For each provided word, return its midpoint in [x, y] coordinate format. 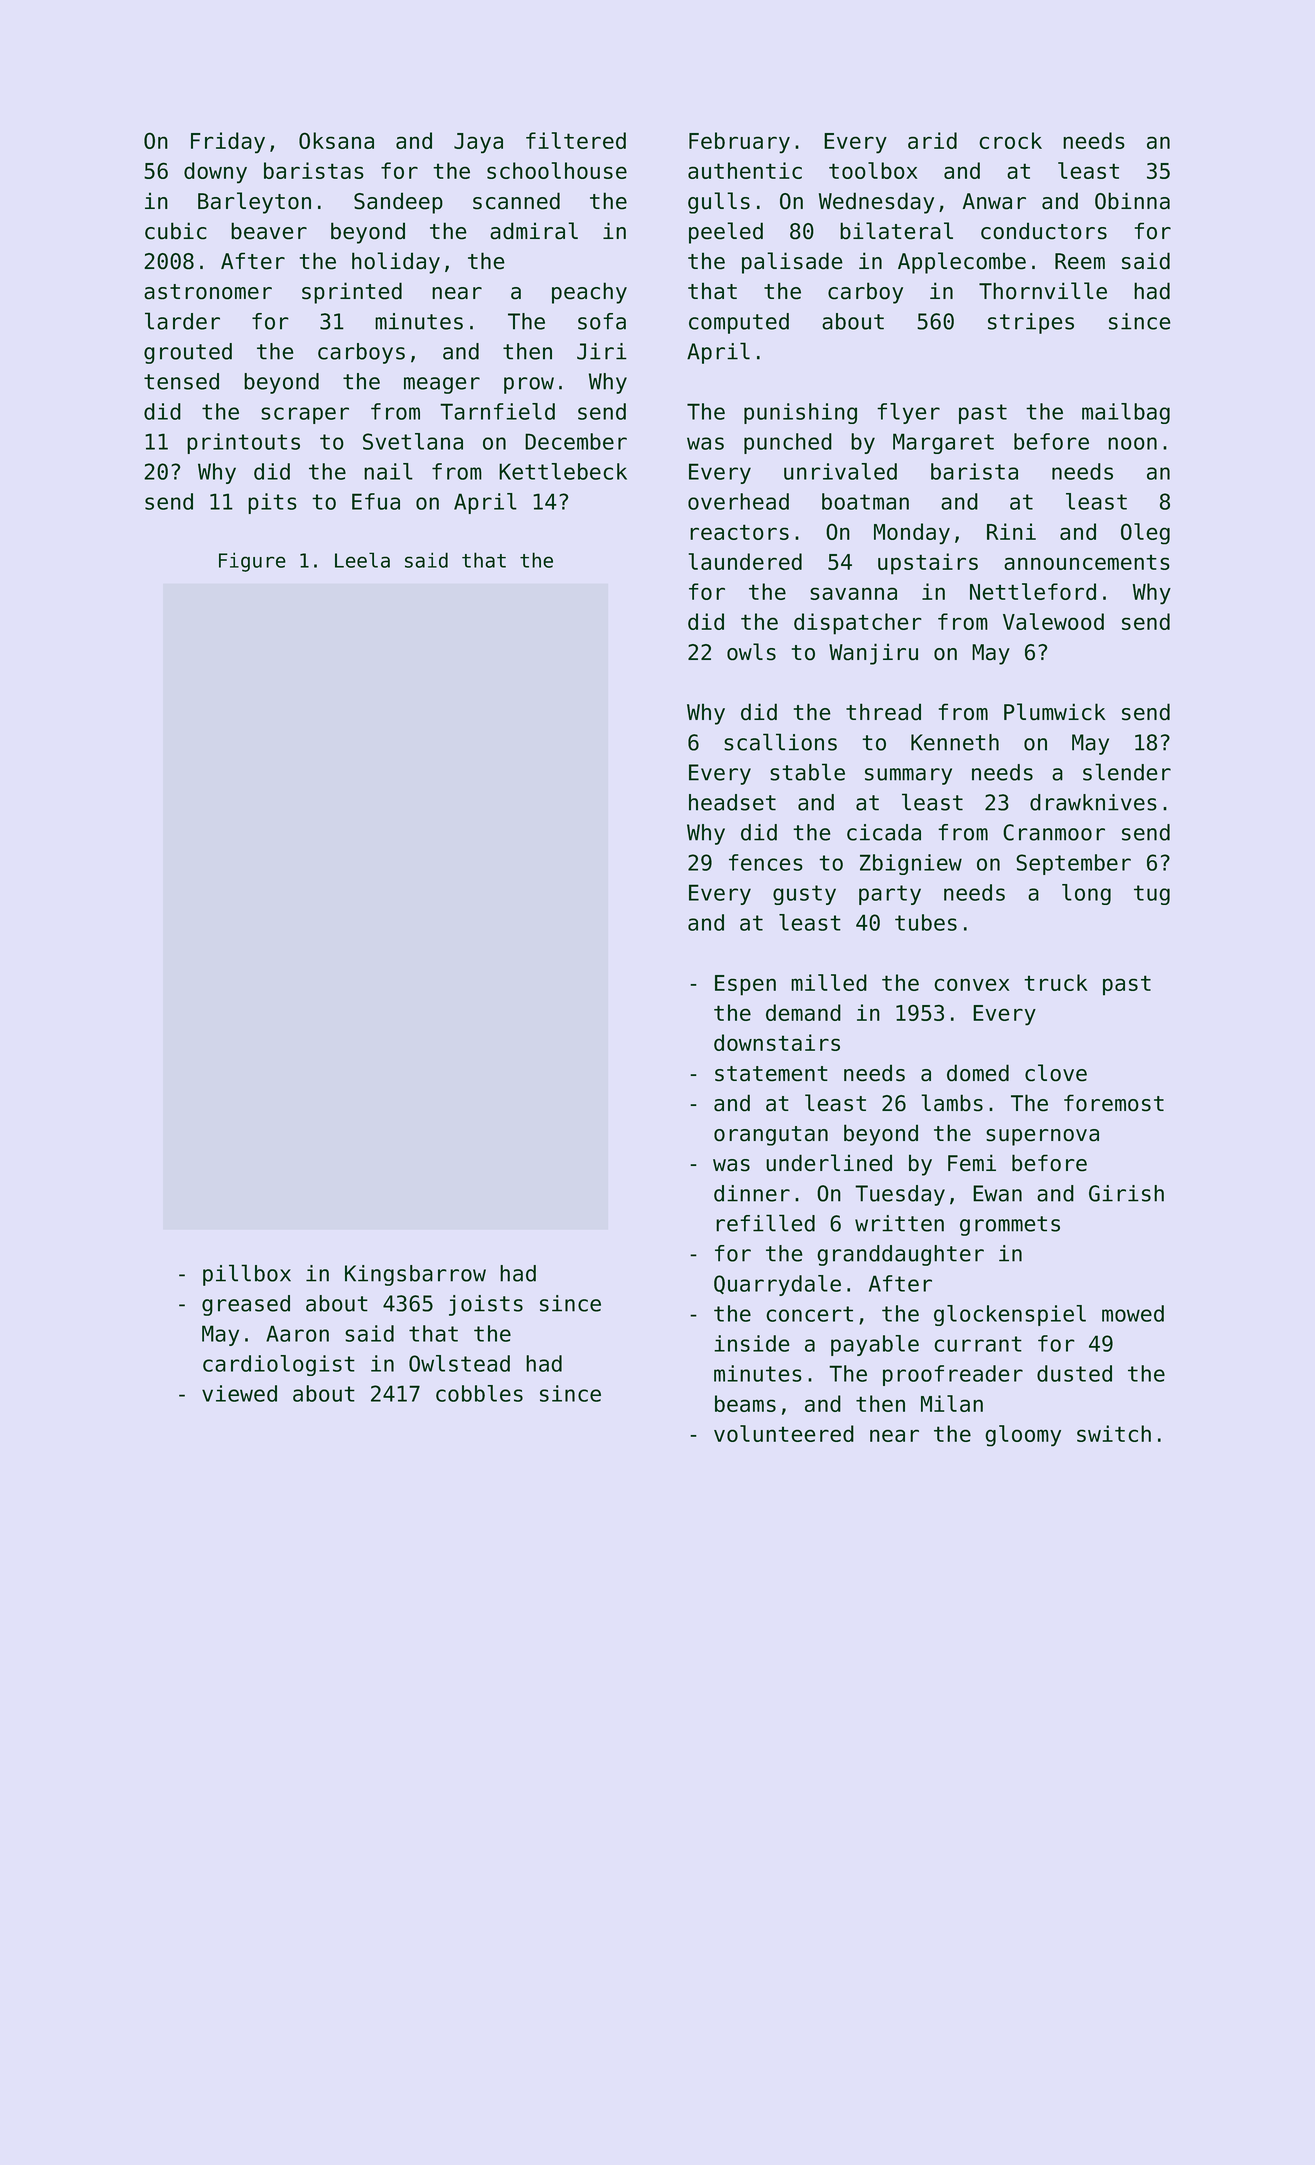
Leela [362, 560]
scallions [780, 742]
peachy [589, 293]
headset [732, 802]
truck [1055, 982]
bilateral [896, 231]
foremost [1114, 1103]
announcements [1087, 562]
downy [215, 173]
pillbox [247, 1275]
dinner [752, 1193]
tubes [926, 922]
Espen [745, 985]
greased [246, 1305]
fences [766, 862]
